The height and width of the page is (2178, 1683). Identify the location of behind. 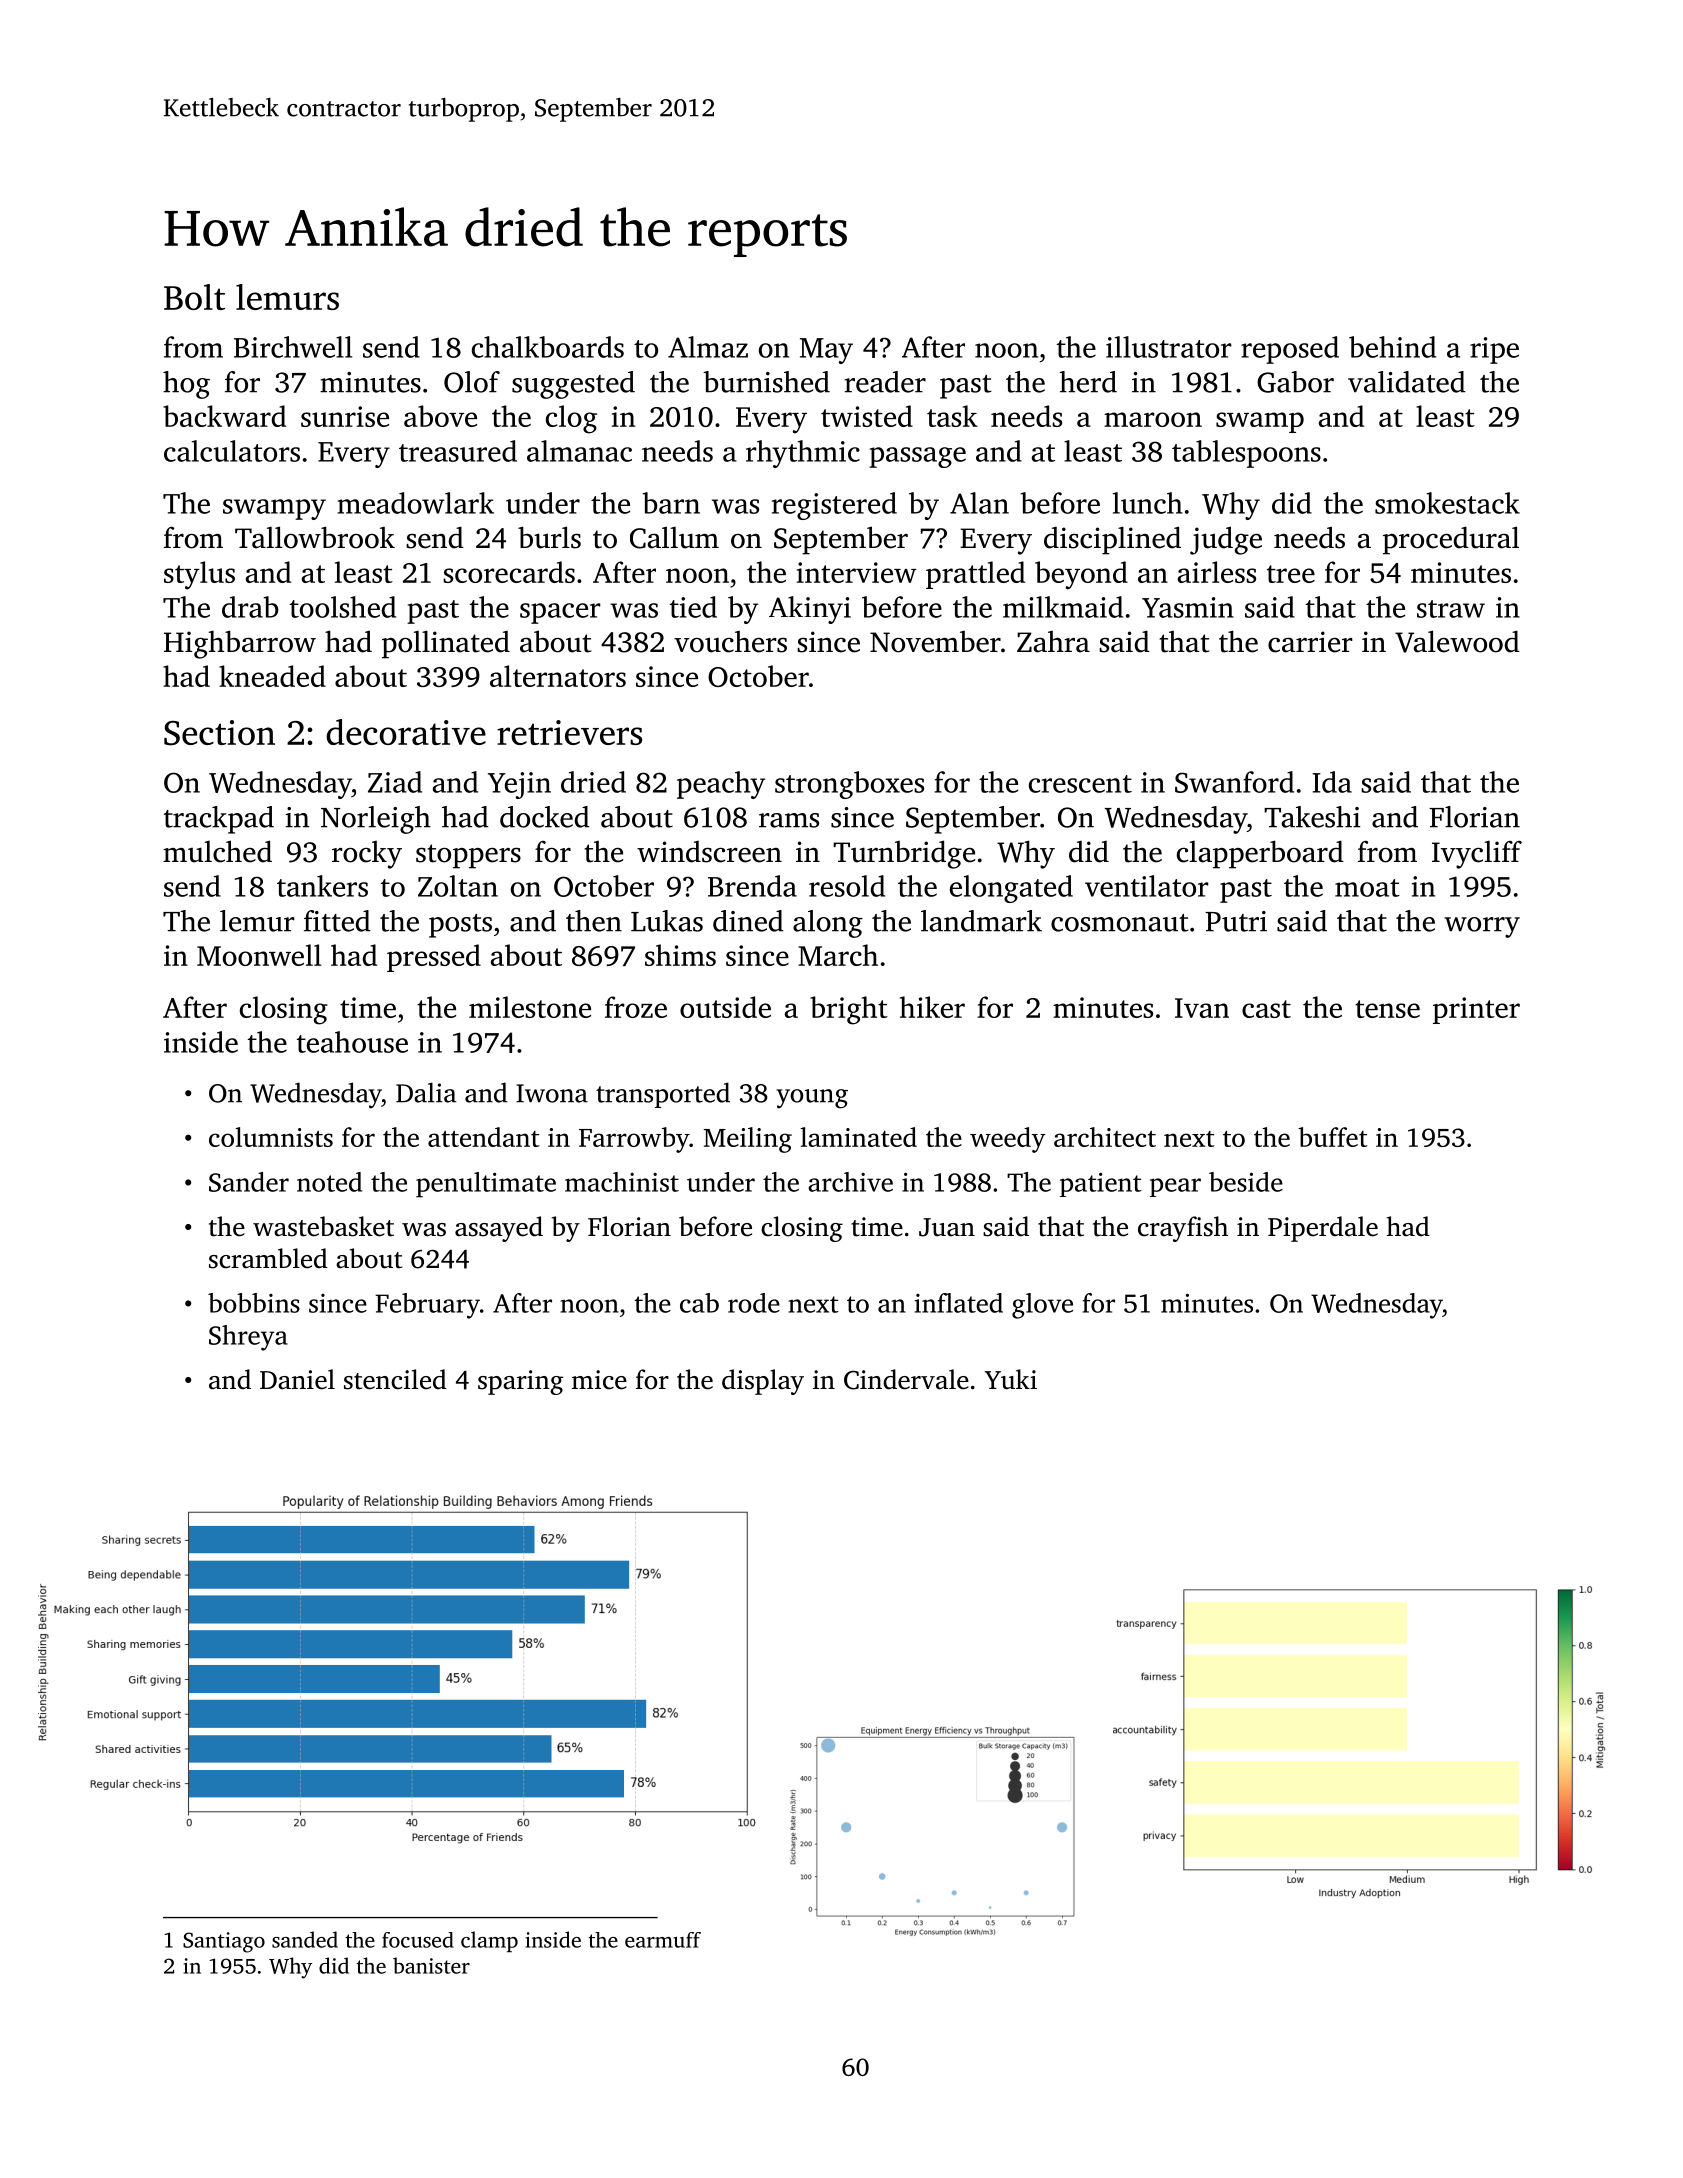
(1392, 347).
